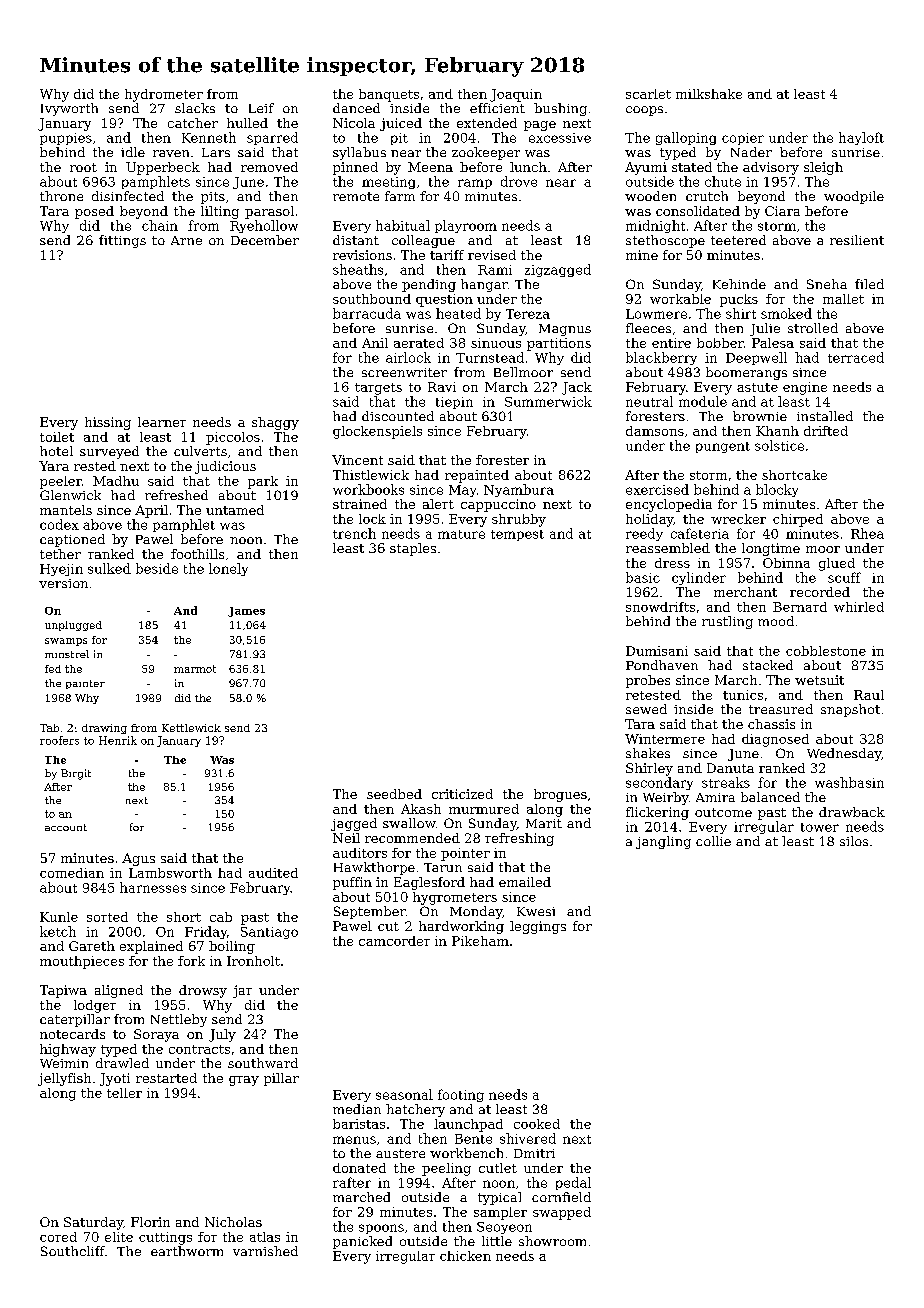  I want to click on varnished, so click(265, 1251).
